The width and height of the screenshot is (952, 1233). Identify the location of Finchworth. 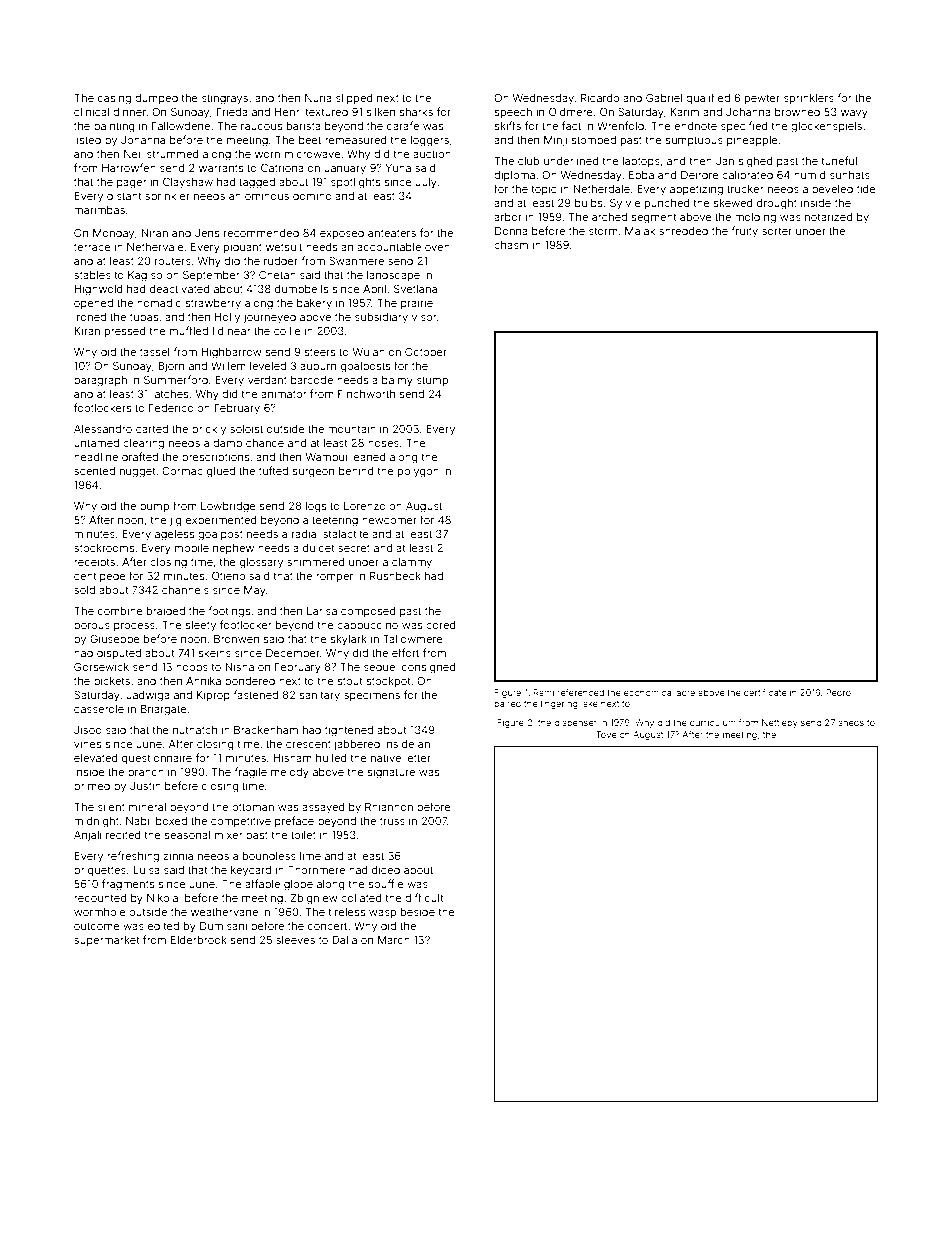
(366, 393).
